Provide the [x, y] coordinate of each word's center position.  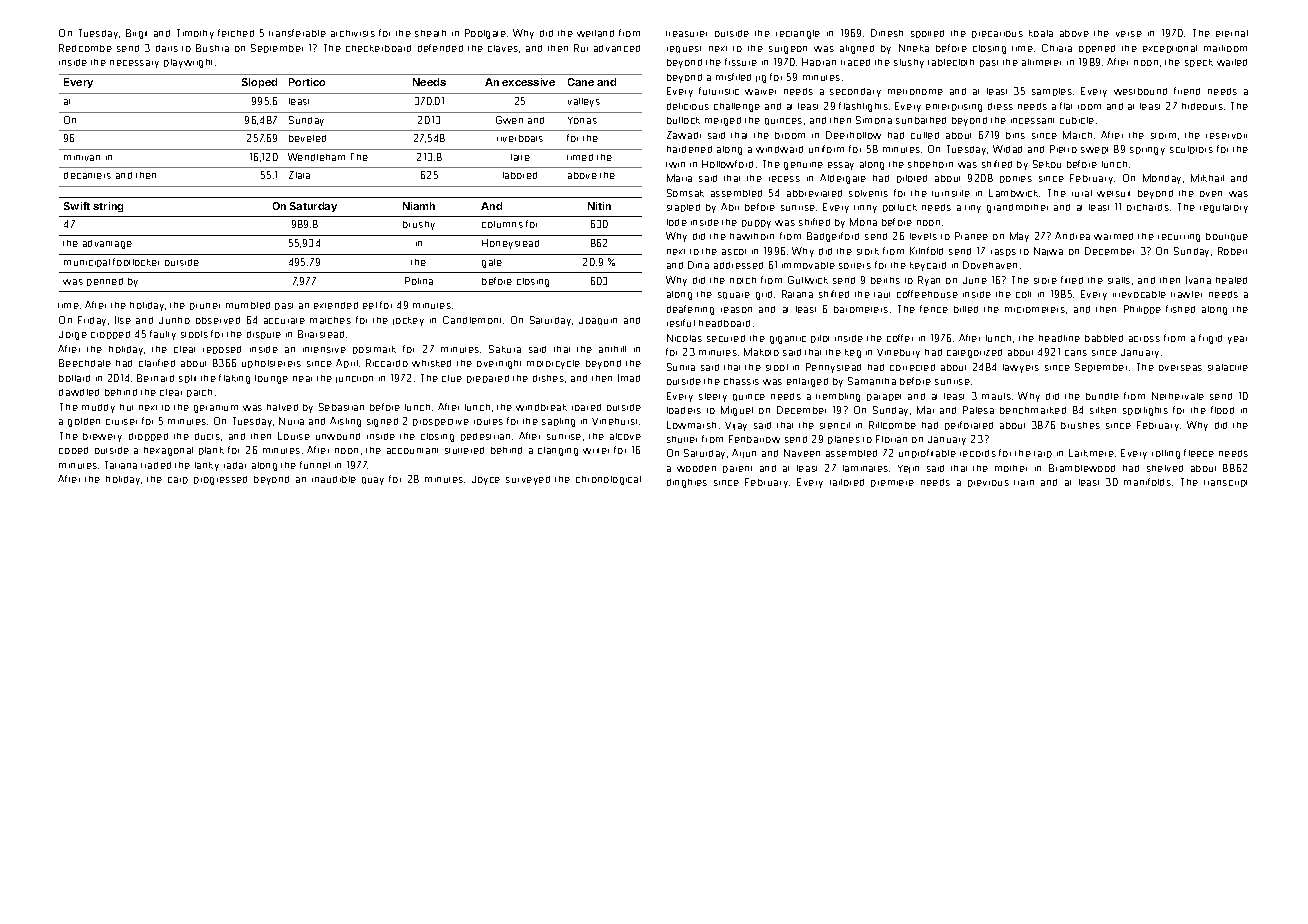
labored [520, 175]
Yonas [582, 120]
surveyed [528, 480]
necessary [134, 64]
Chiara [1057, 48]
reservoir [1226, 136]
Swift [77, 206]
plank [211, 451]
